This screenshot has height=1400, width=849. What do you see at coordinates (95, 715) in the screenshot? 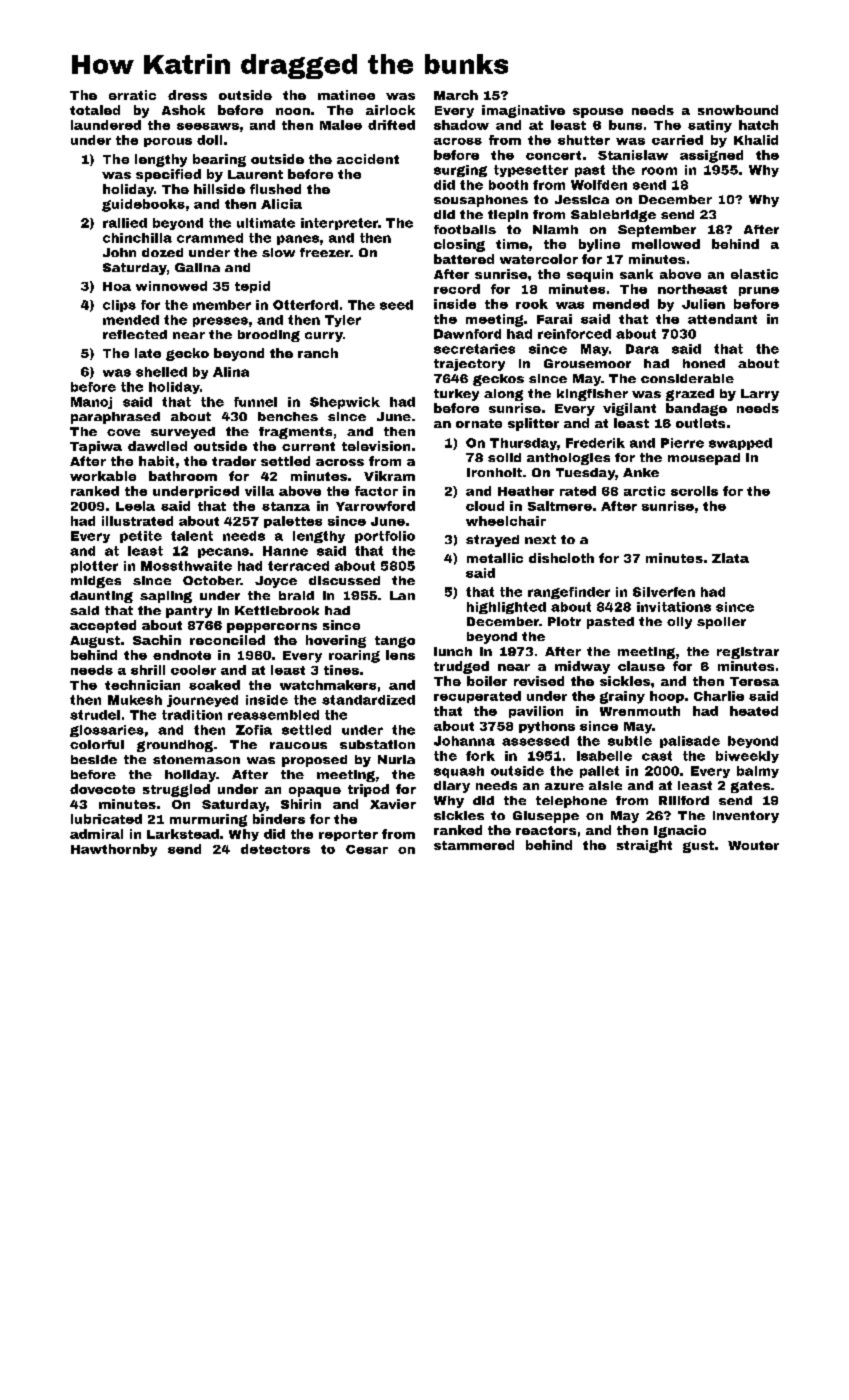
I see `strudel` at bounding box center [95, 715].
